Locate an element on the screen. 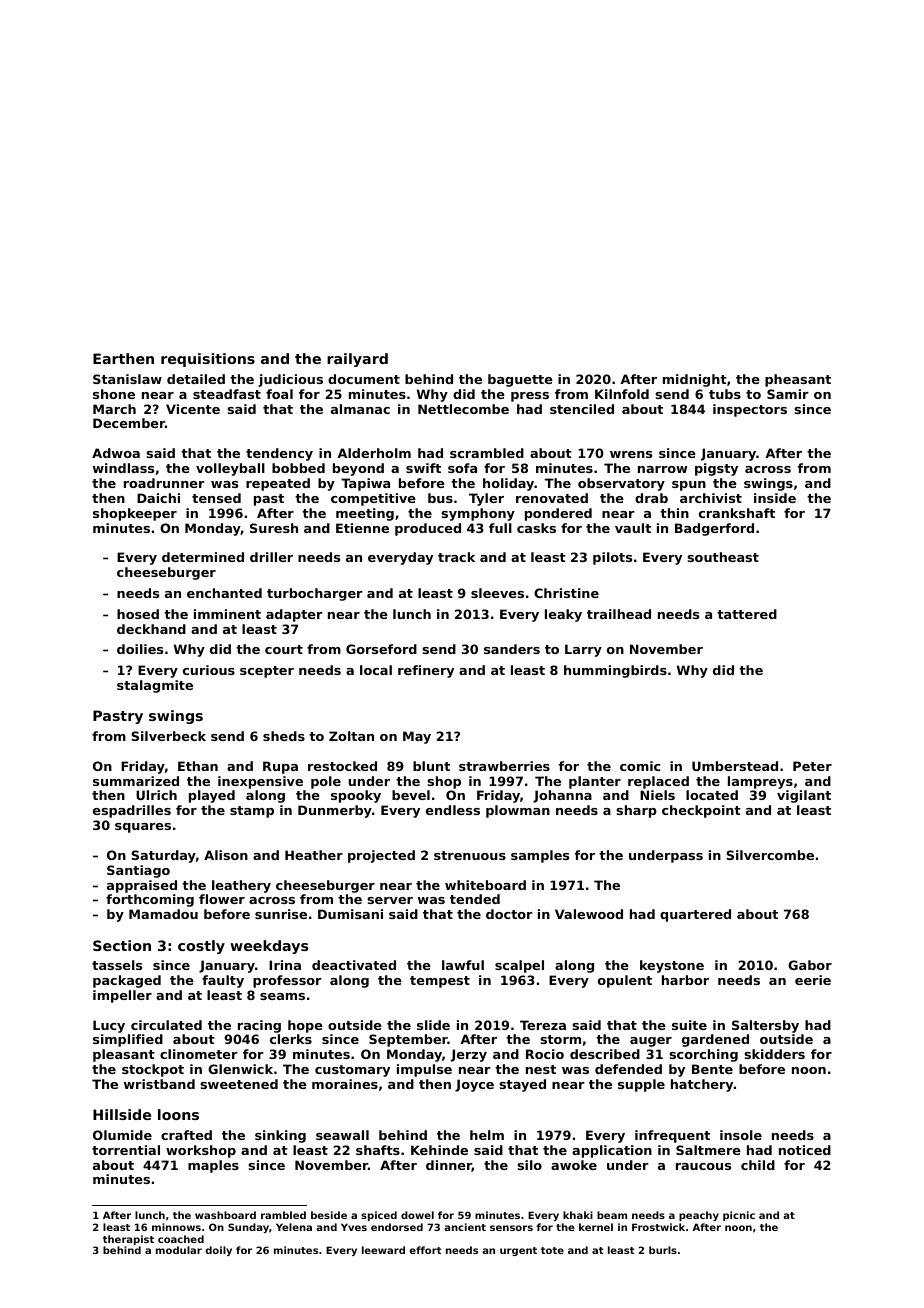 The height and width of the screenshot is (1308, 924). stayed is located at coordinates (522, 1085).
